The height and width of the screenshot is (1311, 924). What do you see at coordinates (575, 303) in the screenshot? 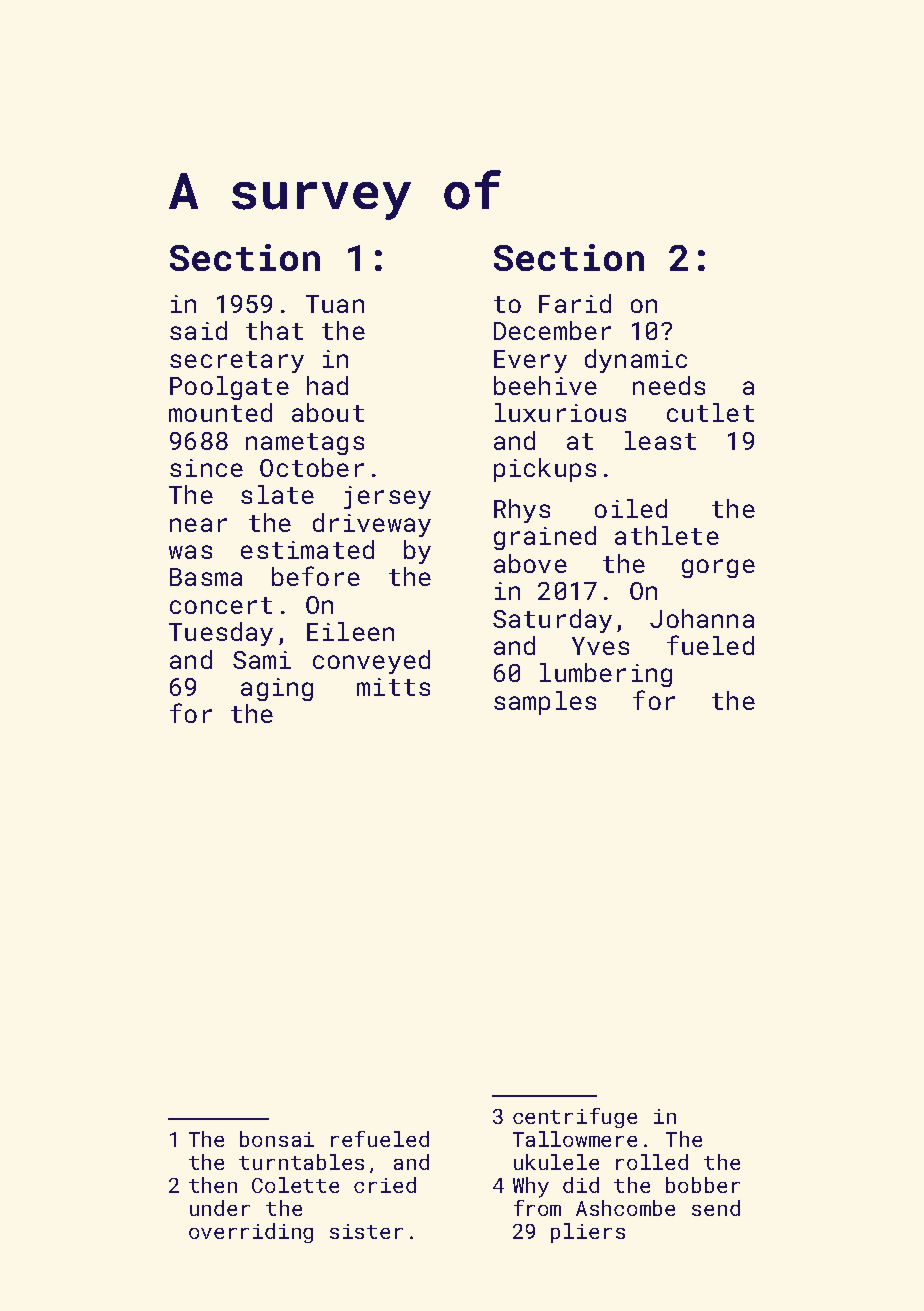
I see `Farid` at bounding box center [575, 303].
